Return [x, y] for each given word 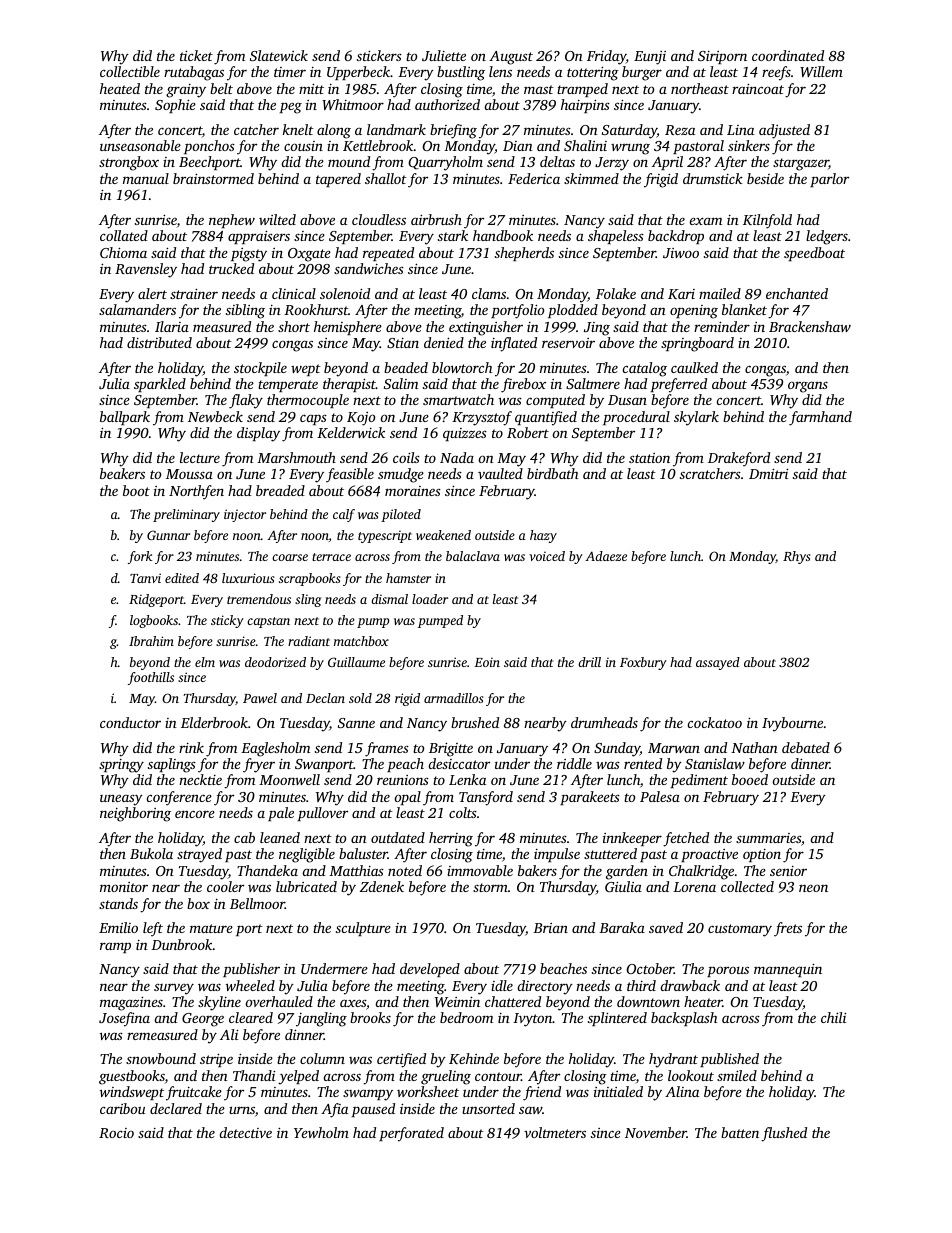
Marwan [674, 748]
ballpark [125, 418]
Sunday [617, 749]
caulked [694, 367]
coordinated [788, 55]
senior [788, 871]
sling [308, 600]
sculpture [363, 929]
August [511, 58]
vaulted [500, 473]
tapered [338, 180]
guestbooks [132, 1077]
